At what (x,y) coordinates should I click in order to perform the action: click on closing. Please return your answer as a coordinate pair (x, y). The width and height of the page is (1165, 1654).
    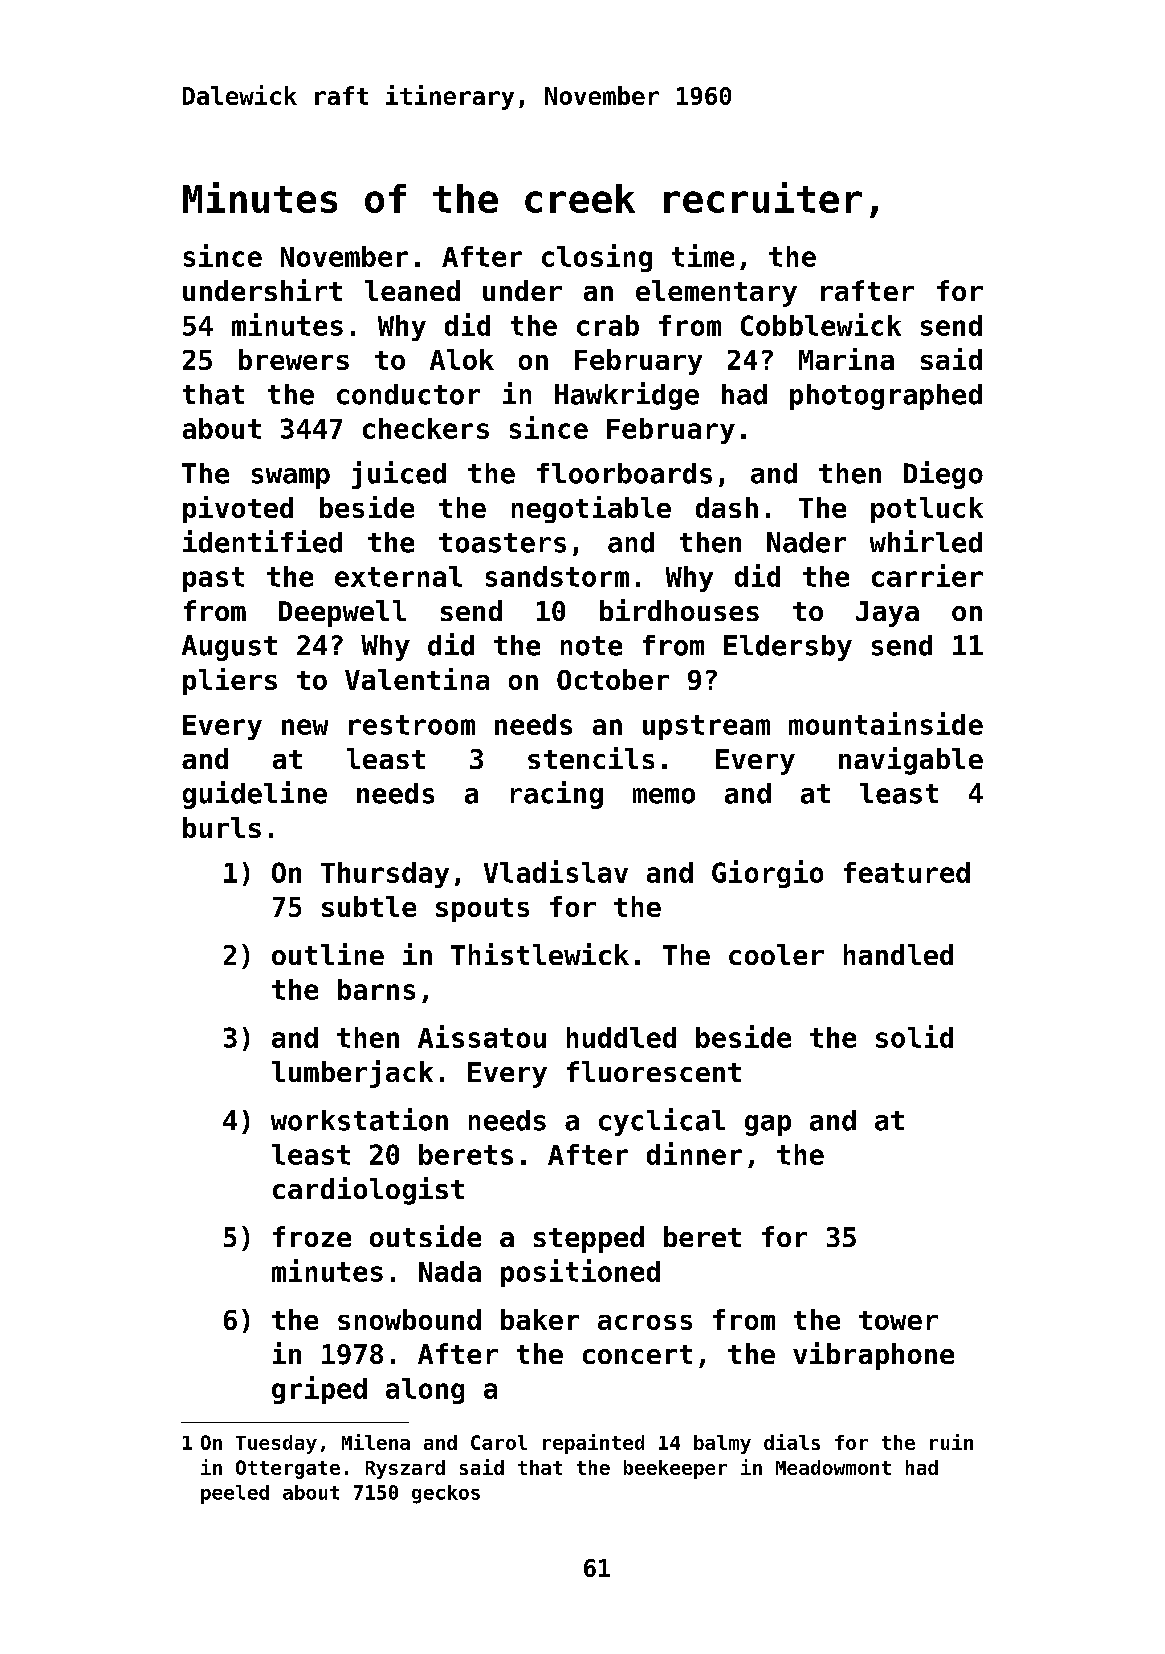
    Looking at the image, I should click on (597, 258).
